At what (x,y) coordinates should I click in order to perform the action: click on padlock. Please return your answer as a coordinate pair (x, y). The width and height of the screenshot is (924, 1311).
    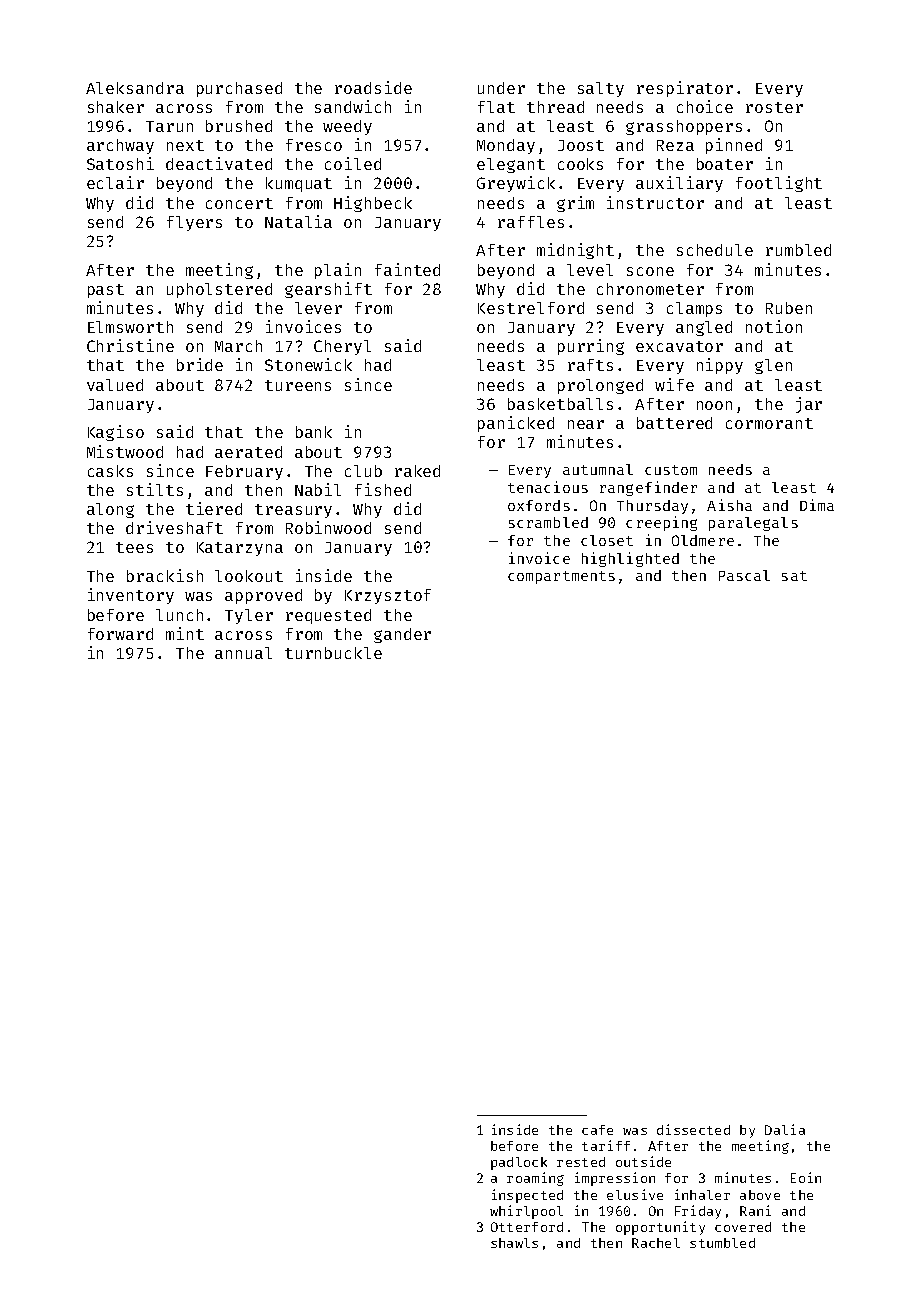
    Looking at the image, I should click on (519, 1163).
